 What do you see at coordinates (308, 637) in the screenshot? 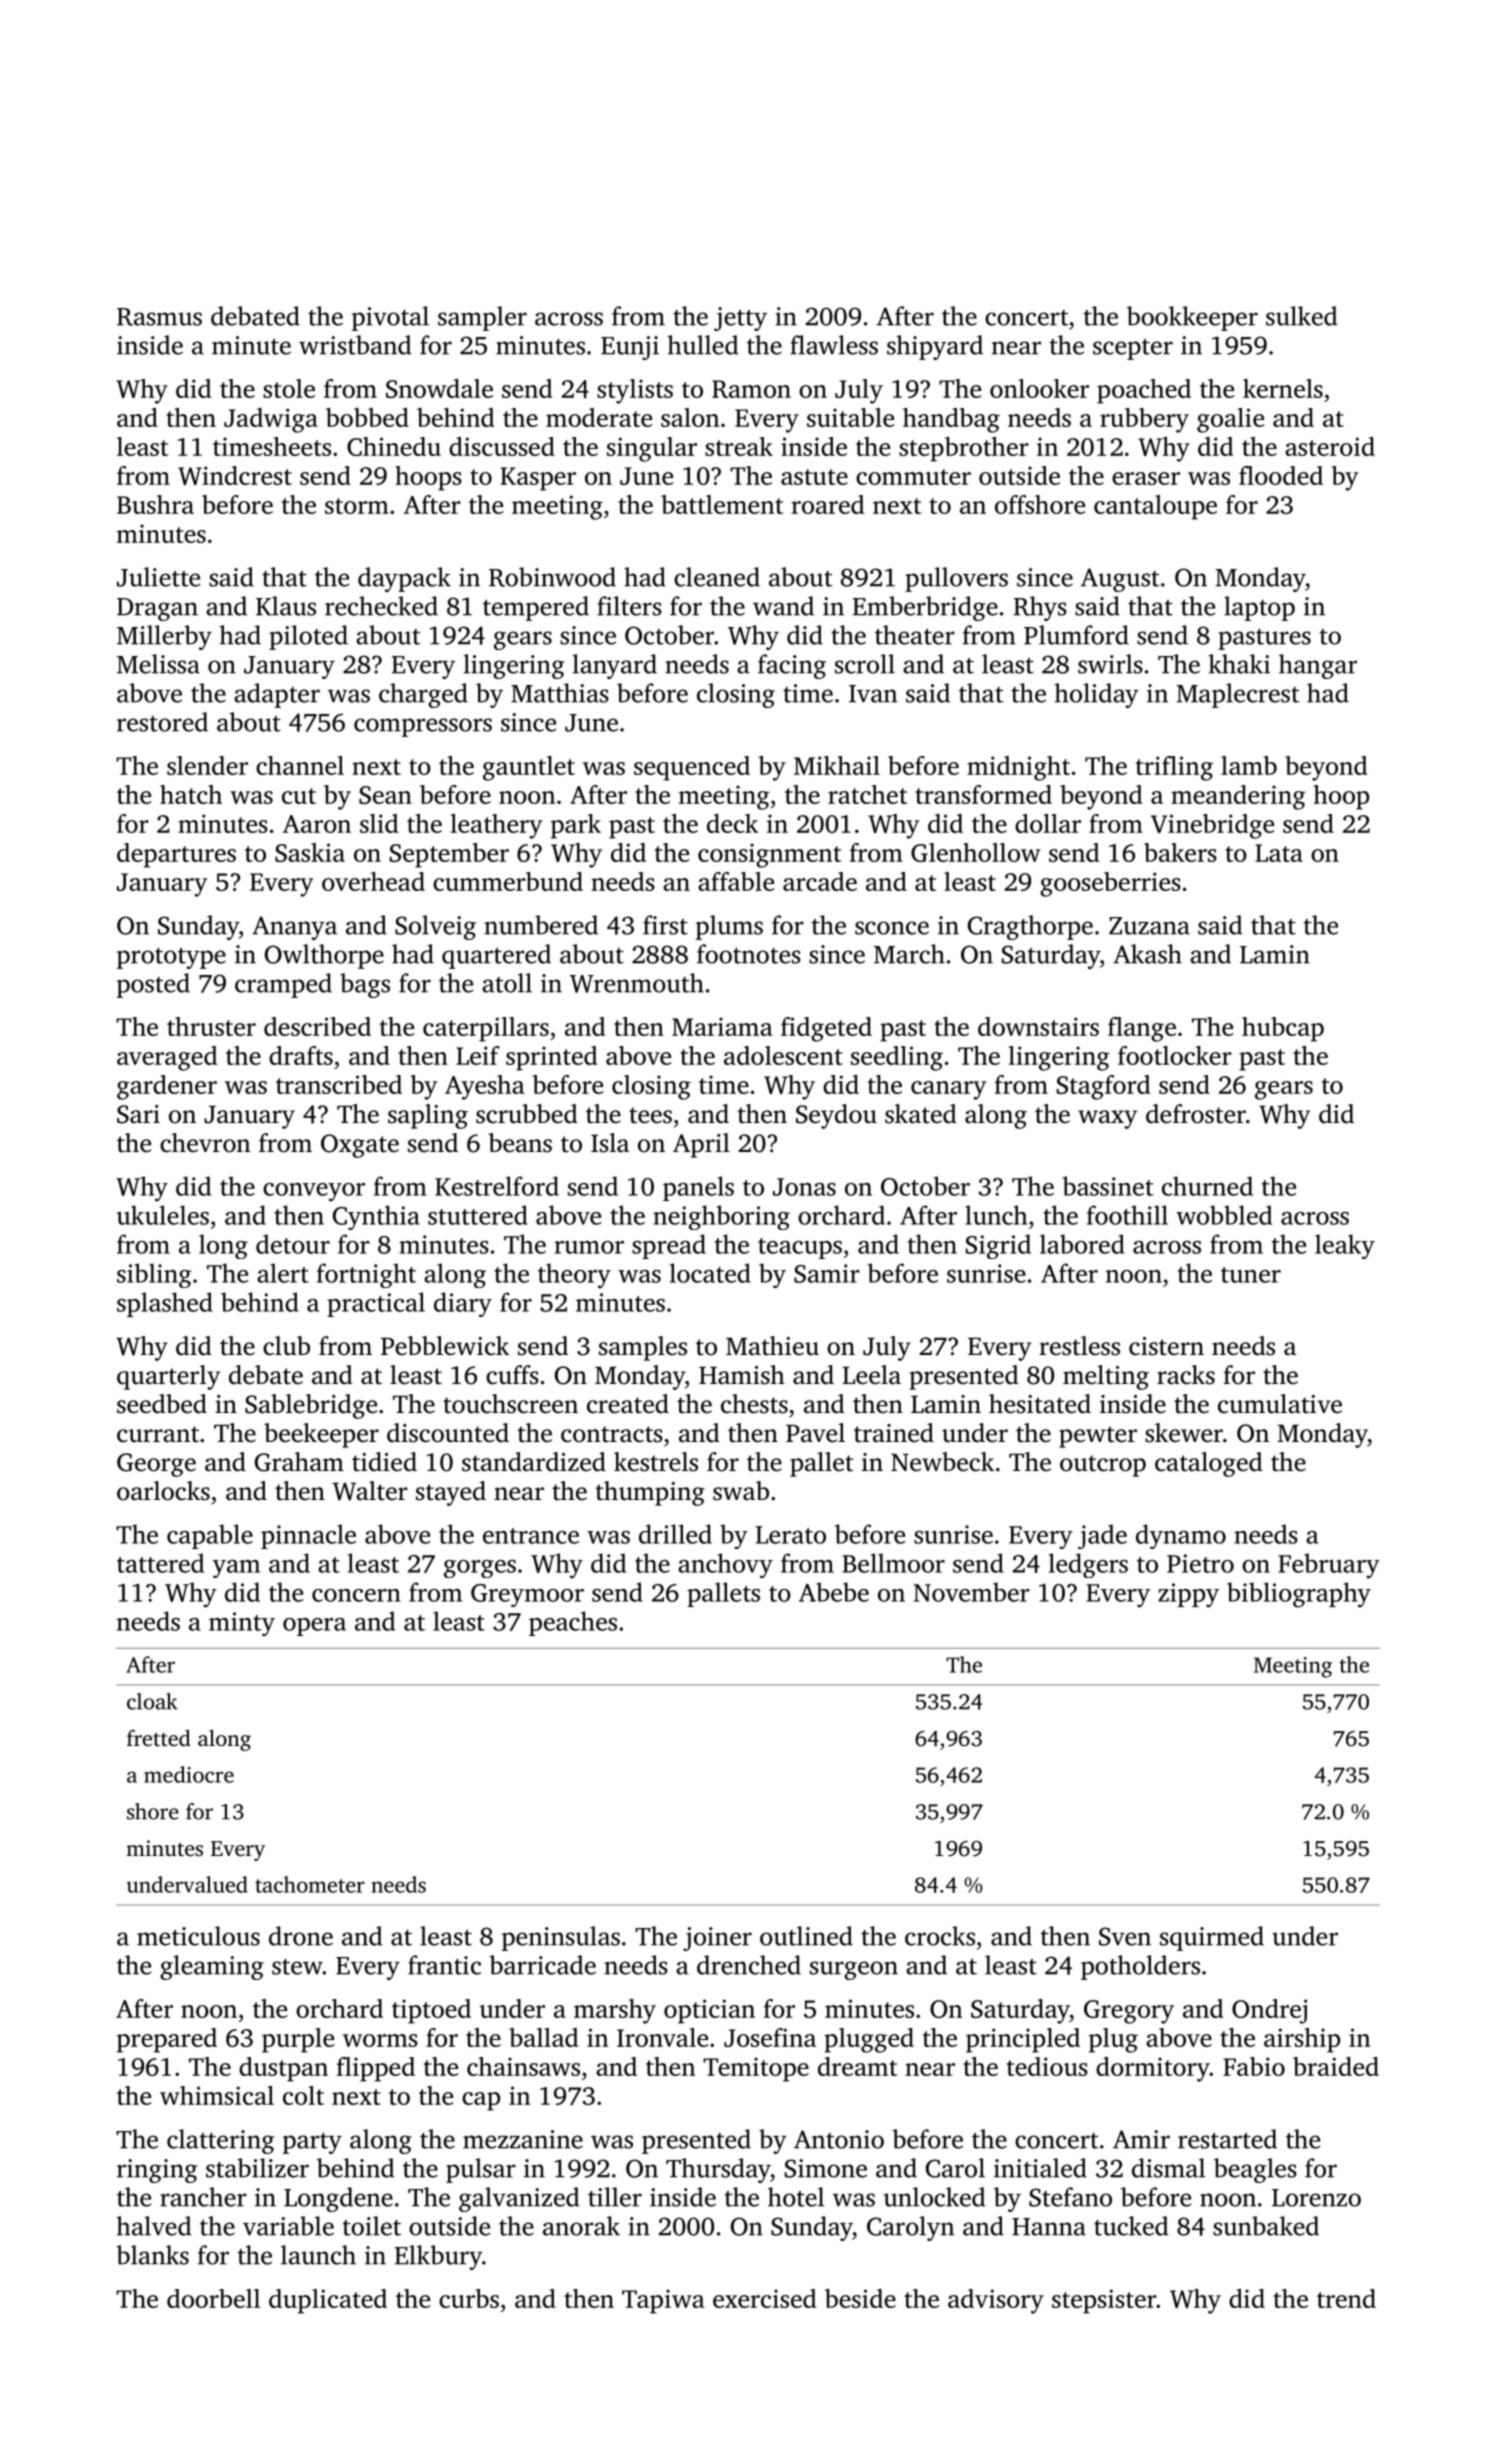
I see `piloted` at bounding box center [308, 637].
